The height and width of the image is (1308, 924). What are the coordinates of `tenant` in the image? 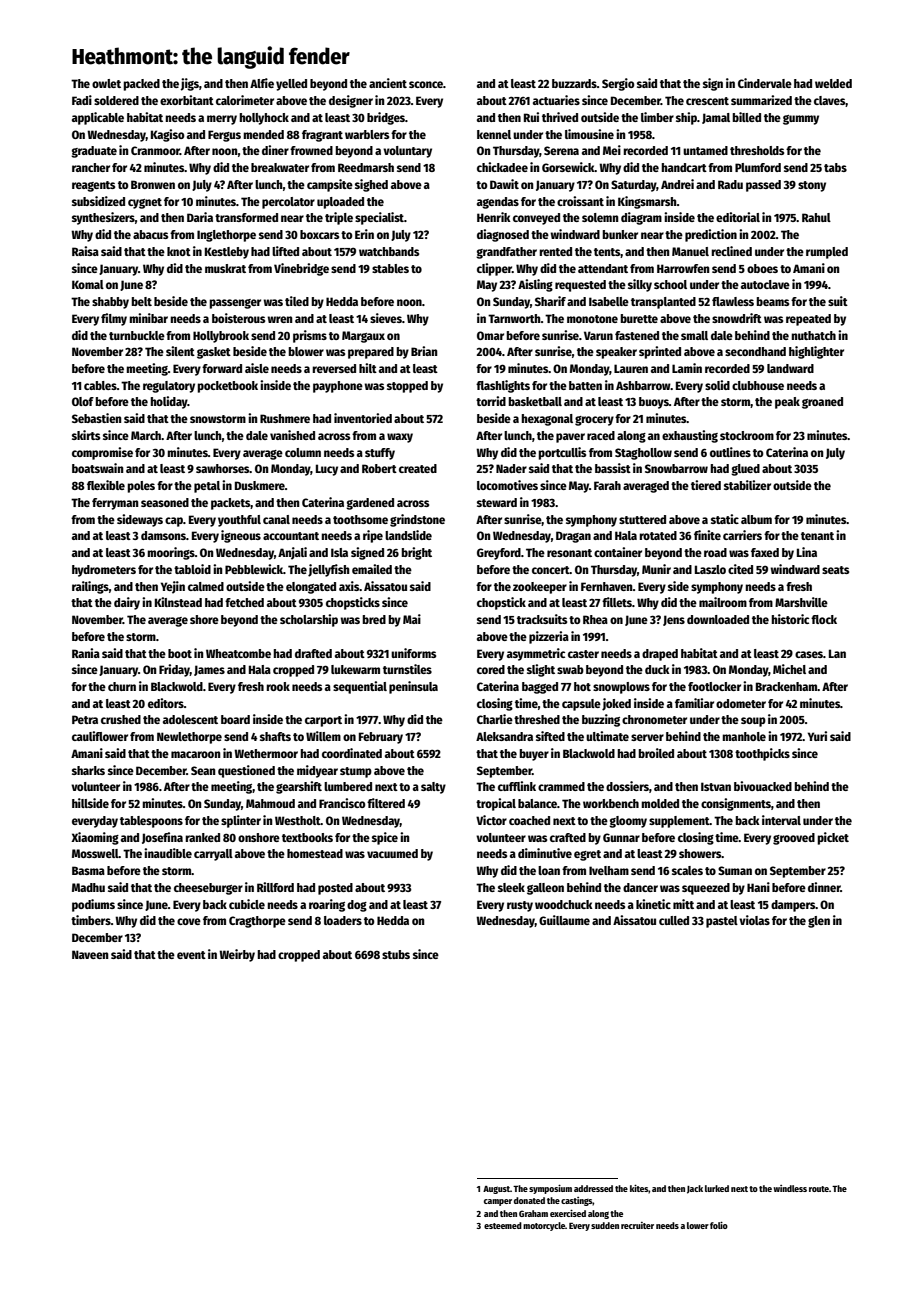 It's located at (817, 536).
